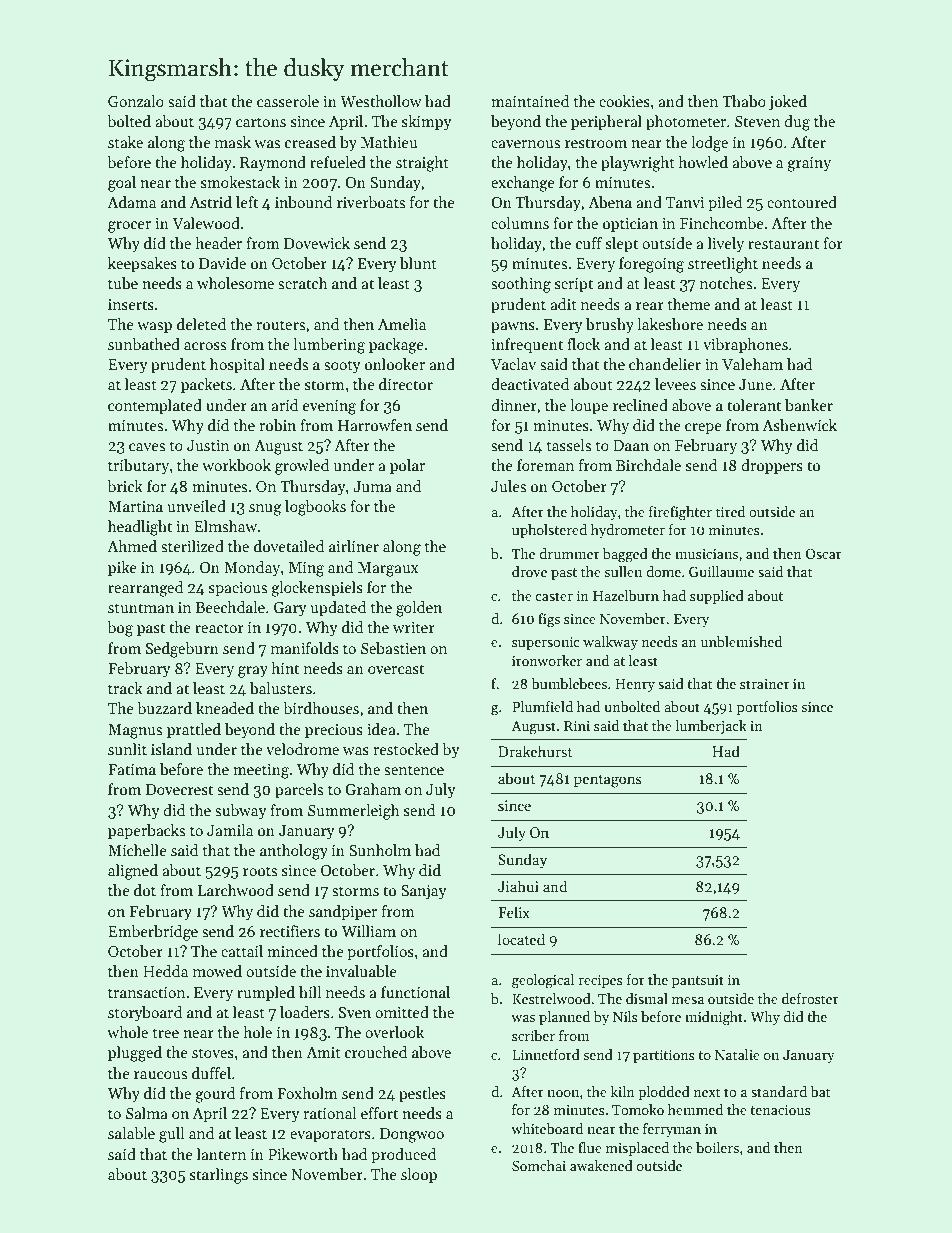 This screenshot has height=1233, width=952. What do you see at coordinates (182, 650) in the screenshot?
I see `Sedgeburn` at bounding box center [182, 650].
